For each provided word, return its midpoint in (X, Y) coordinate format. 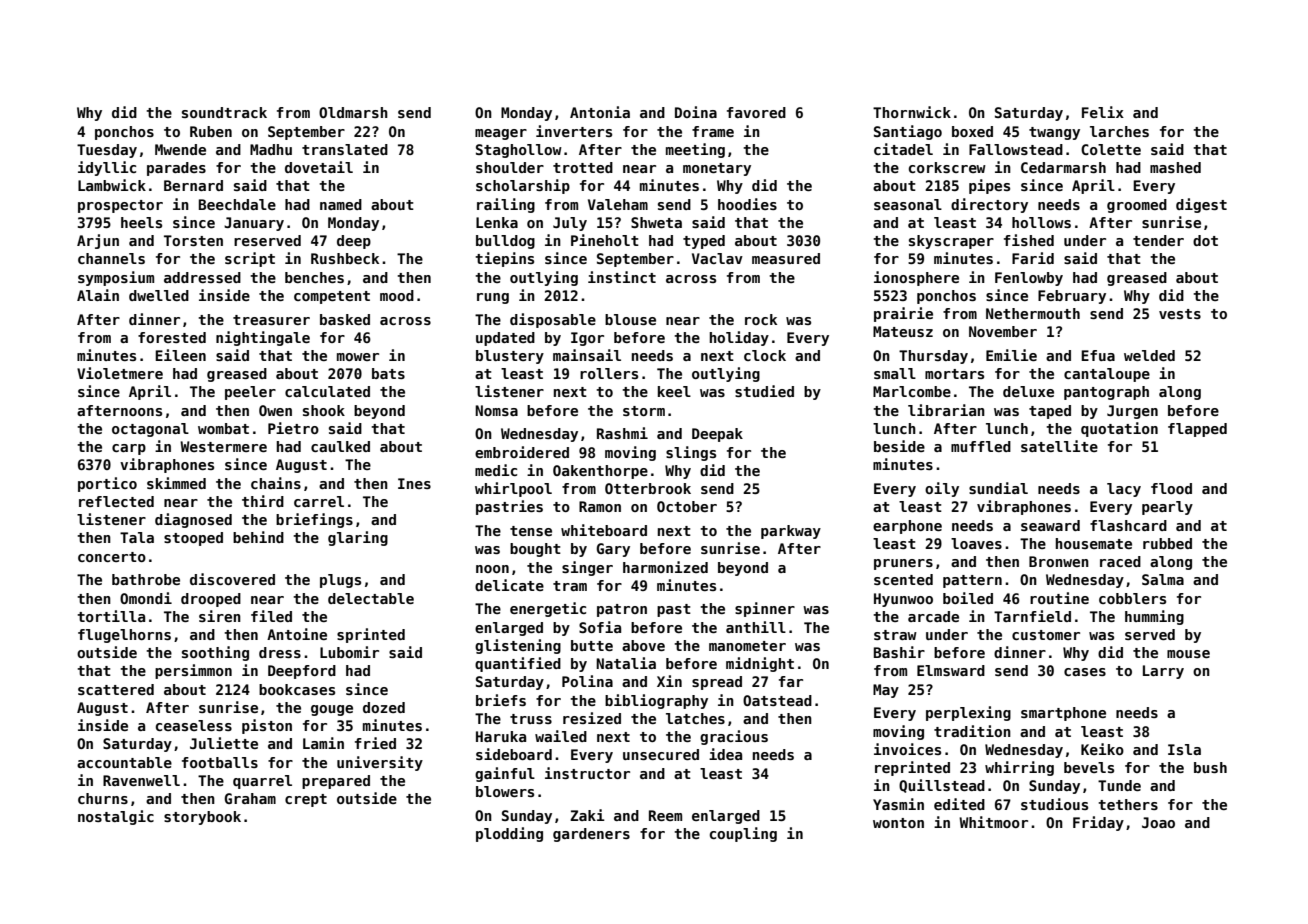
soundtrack (224, 112)
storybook (202, 818)
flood (1171, 488)
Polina (587, 681)
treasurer (271, 320)
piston (267, 726)
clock (765, 355)
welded (1149, 355)
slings (691, 453)
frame (713, 131)
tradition (972, 731)
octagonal (150, 430)
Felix (1103, 112)
